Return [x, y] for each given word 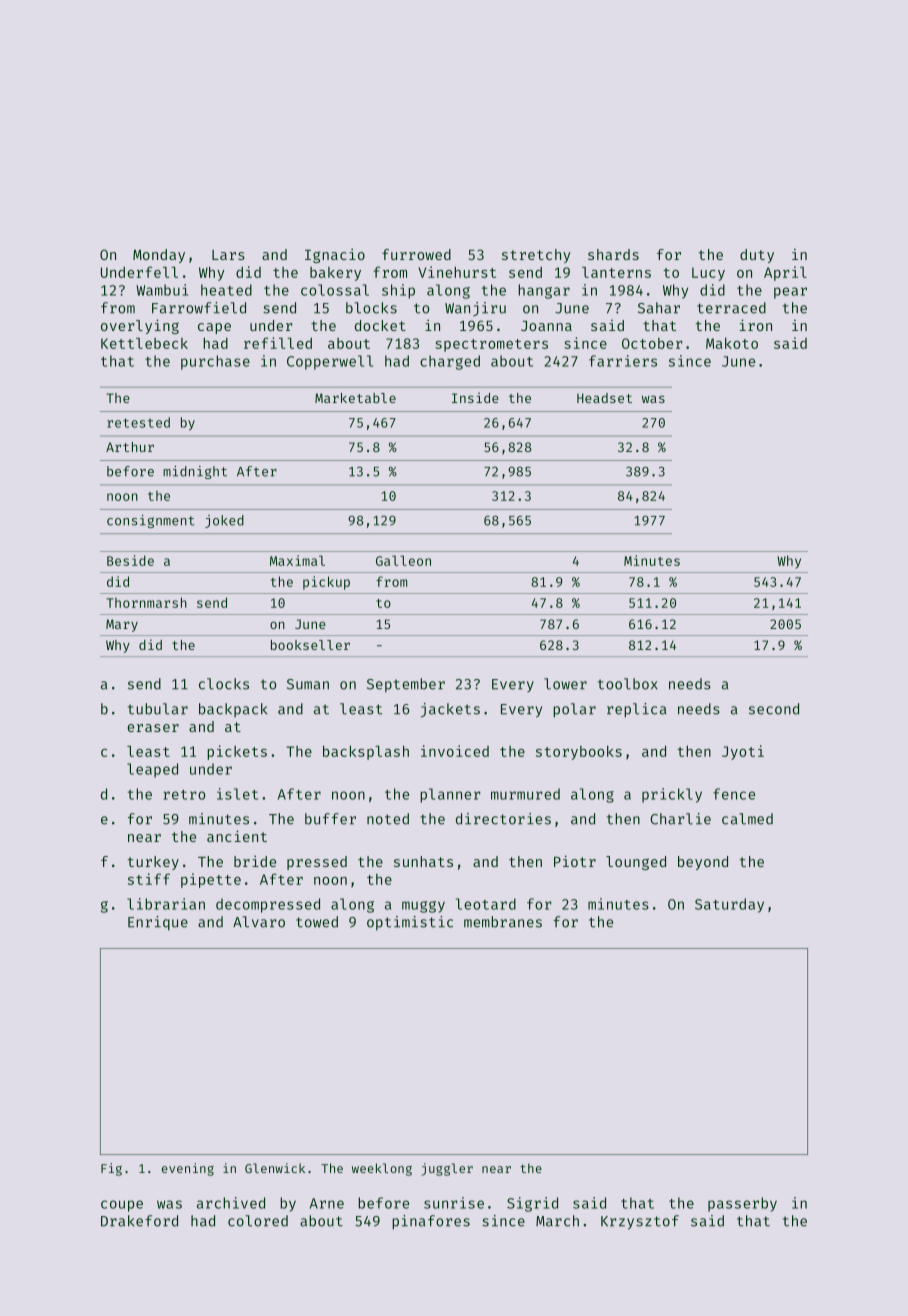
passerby [742, 1204]
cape [214, 328]
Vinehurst [457, 272]
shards [613, 254]
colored [258, 1221]
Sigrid [532, 1204]
